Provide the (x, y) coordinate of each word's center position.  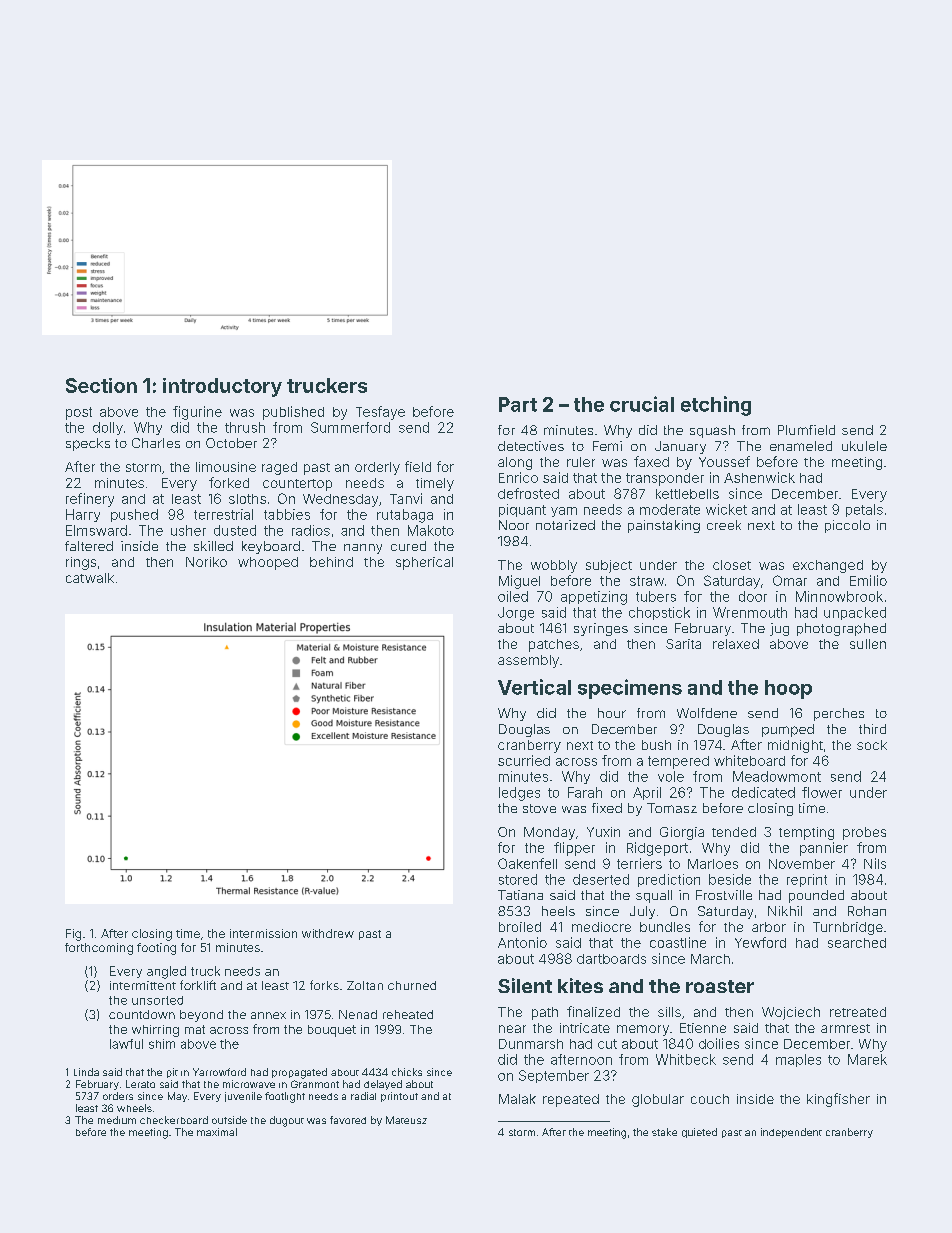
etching (716, 406)
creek (724, 525)
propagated (299, 1073)
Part (518, 404)
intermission (263, 933)
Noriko (206, 562)
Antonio (522, 942)
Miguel (519, 582)
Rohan (867, 911)
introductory (222, 387)
